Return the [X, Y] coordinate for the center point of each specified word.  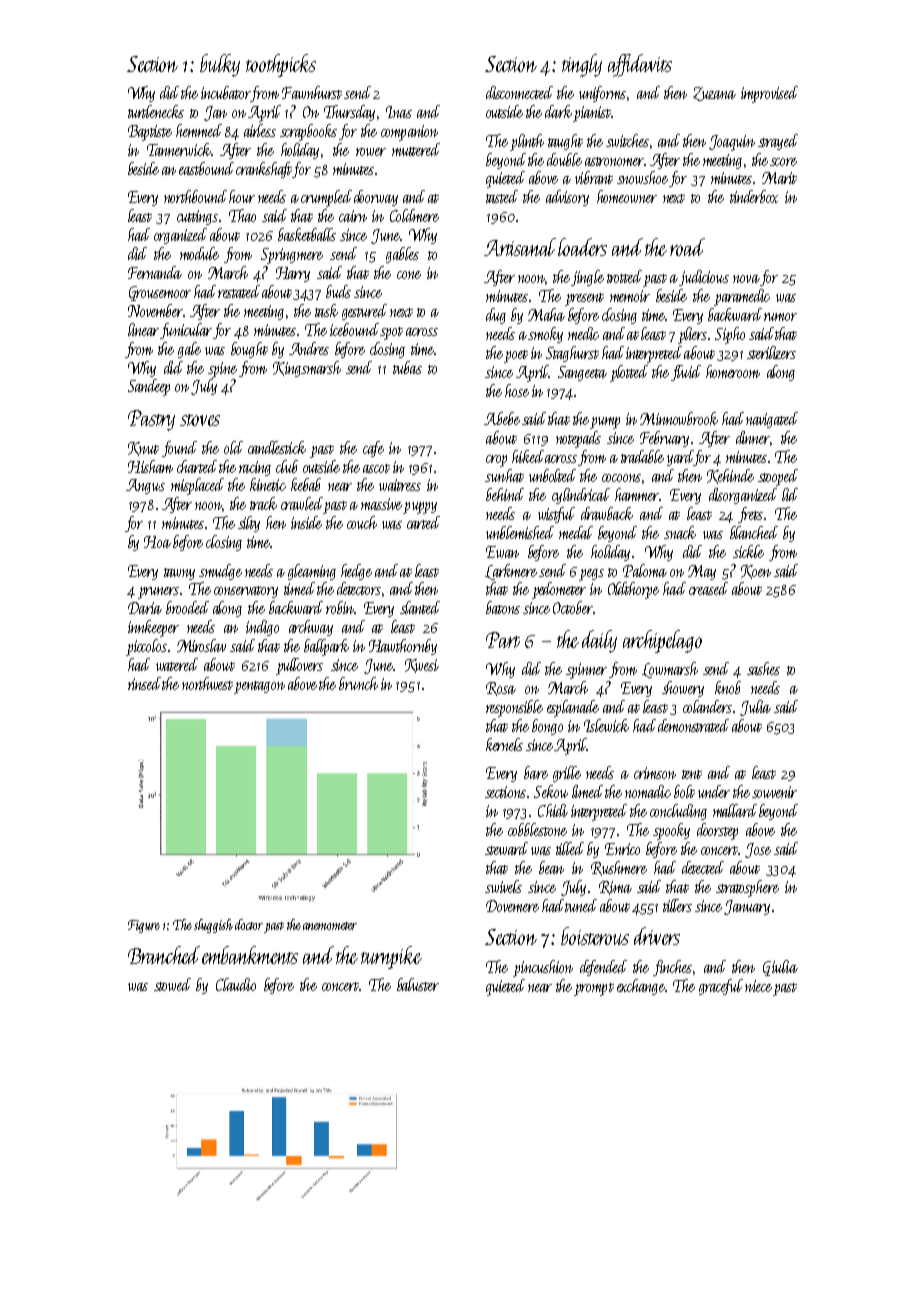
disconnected [519, 92]
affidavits [640, 65]
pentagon [259, 687]
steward [506, 848]
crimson [655, 773]
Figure [144, 926]
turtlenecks [156, 111]
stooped [778, 477]
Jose [758, 850]
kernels [504, 744]
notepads [578, 439]
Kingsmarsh [307, 369]
